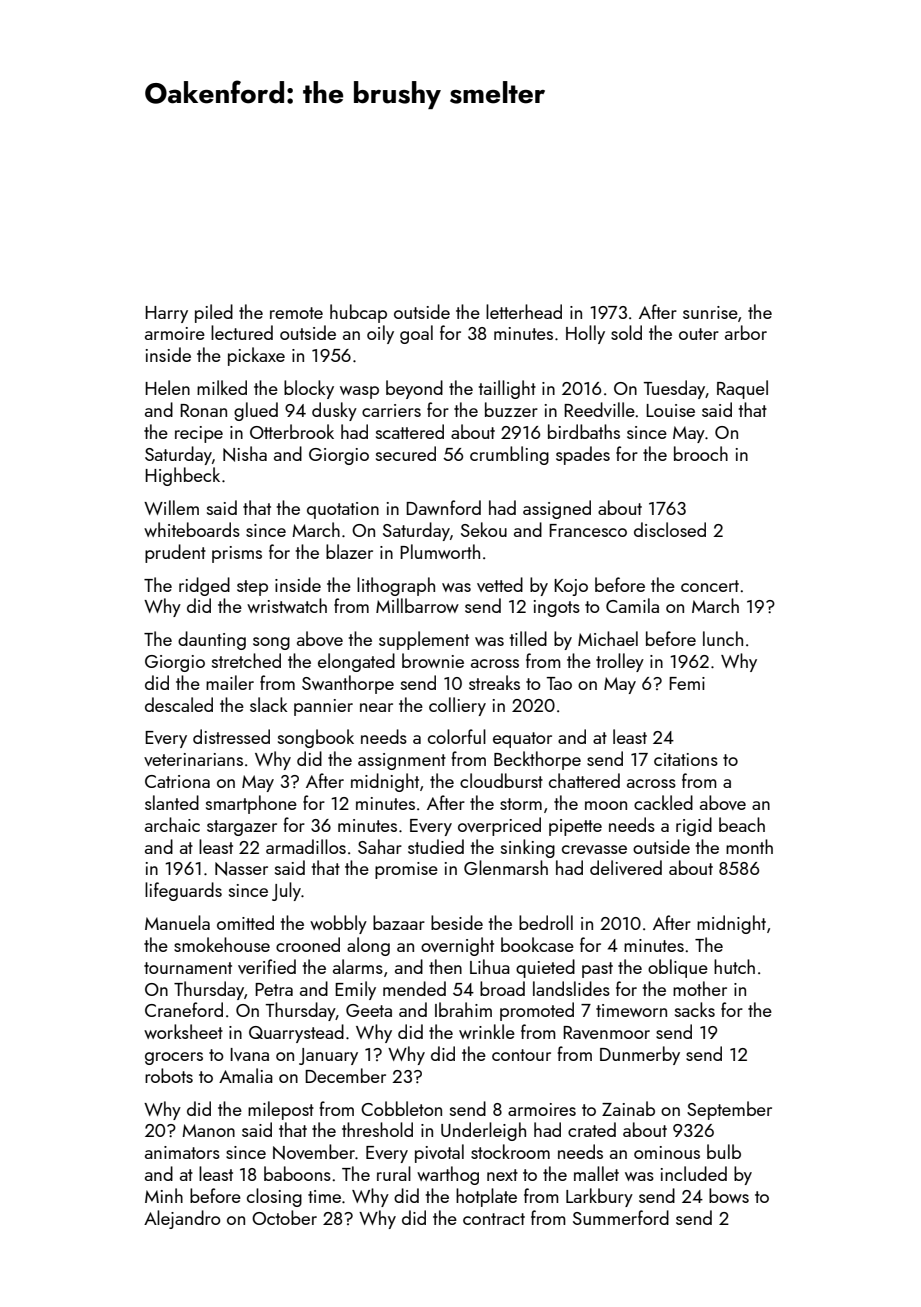 This page has height=1307, width=921. Describe the element at coordinates (183, 891) in the page. I see `lifeguards` at that location.
